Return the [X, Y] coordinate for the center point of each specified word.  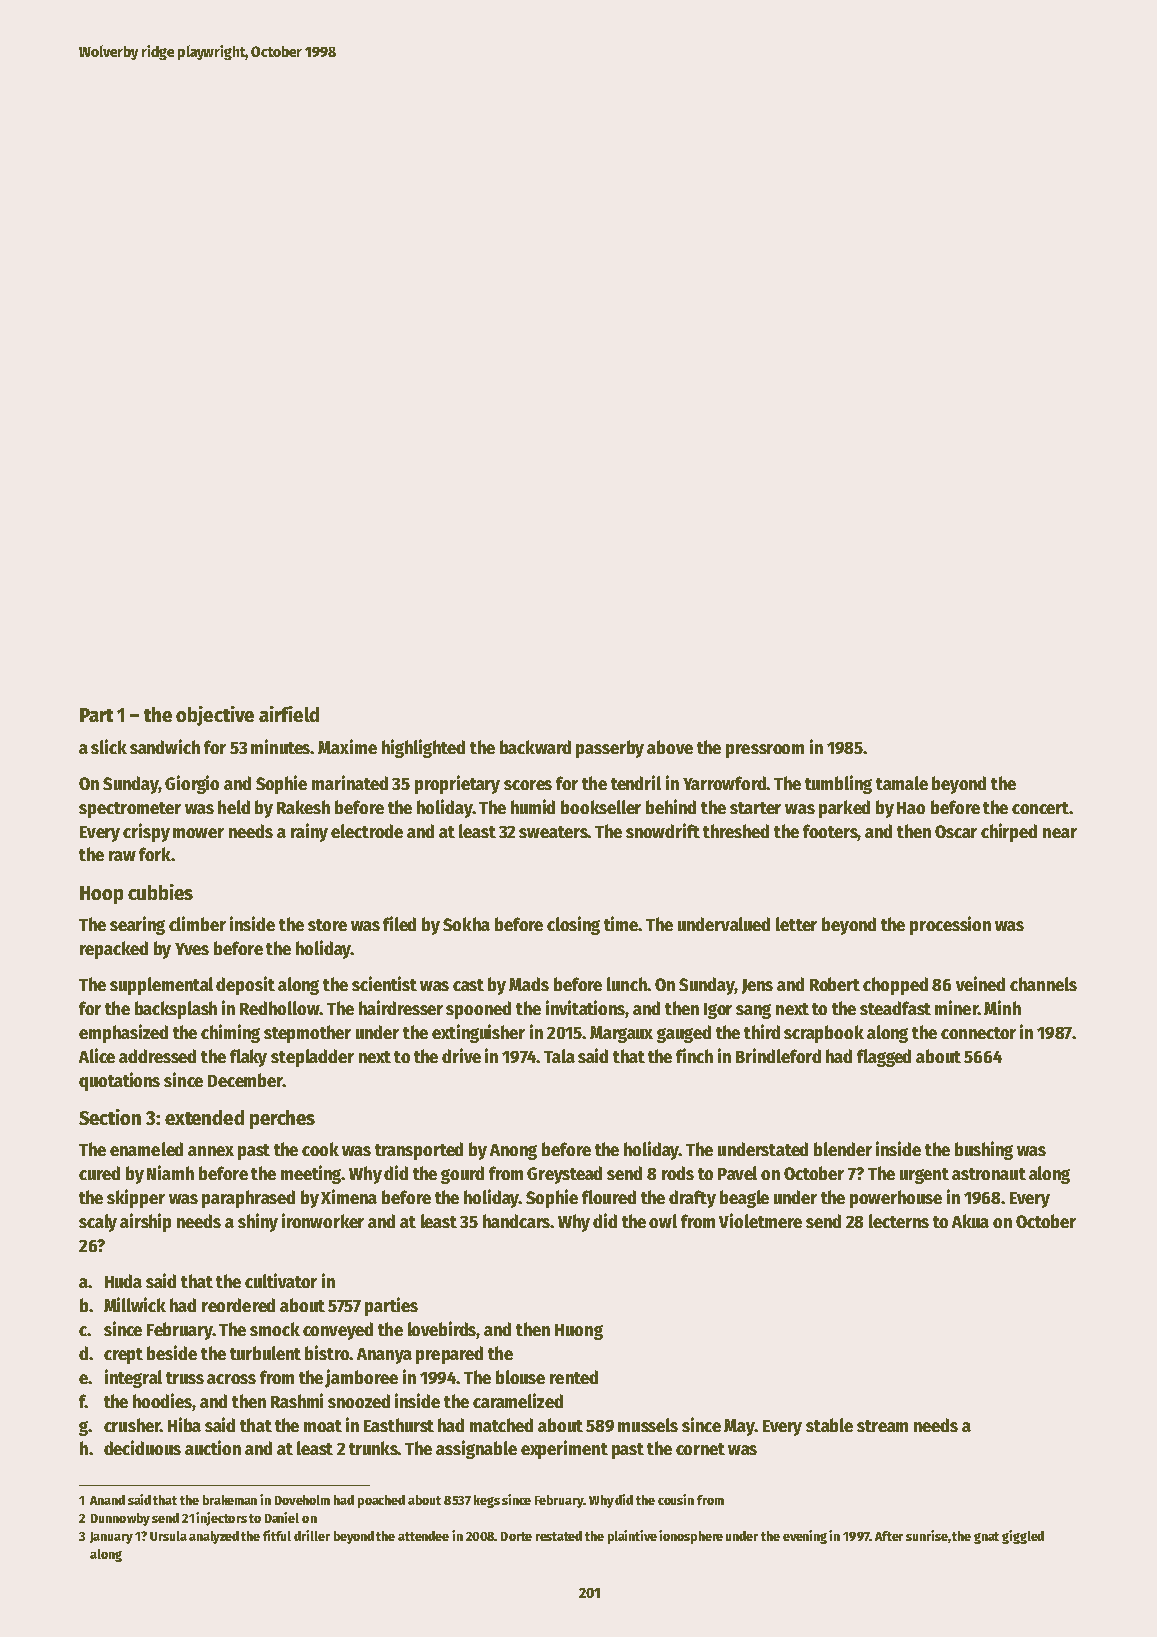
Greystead [564, 1175]
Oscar [956, 831]
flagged [884, 1058]
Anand [107, 1500]
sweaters [553, 832]
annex [211, 1151]
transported [419, 1151]
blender [843, 1149]
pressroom [765, 751]
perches [282, 1119]
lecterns [899, 1221]
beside [172, 1352]
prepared [449, 1355]
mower [198, 833]
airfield [289, 714]
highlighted [423, 748]
